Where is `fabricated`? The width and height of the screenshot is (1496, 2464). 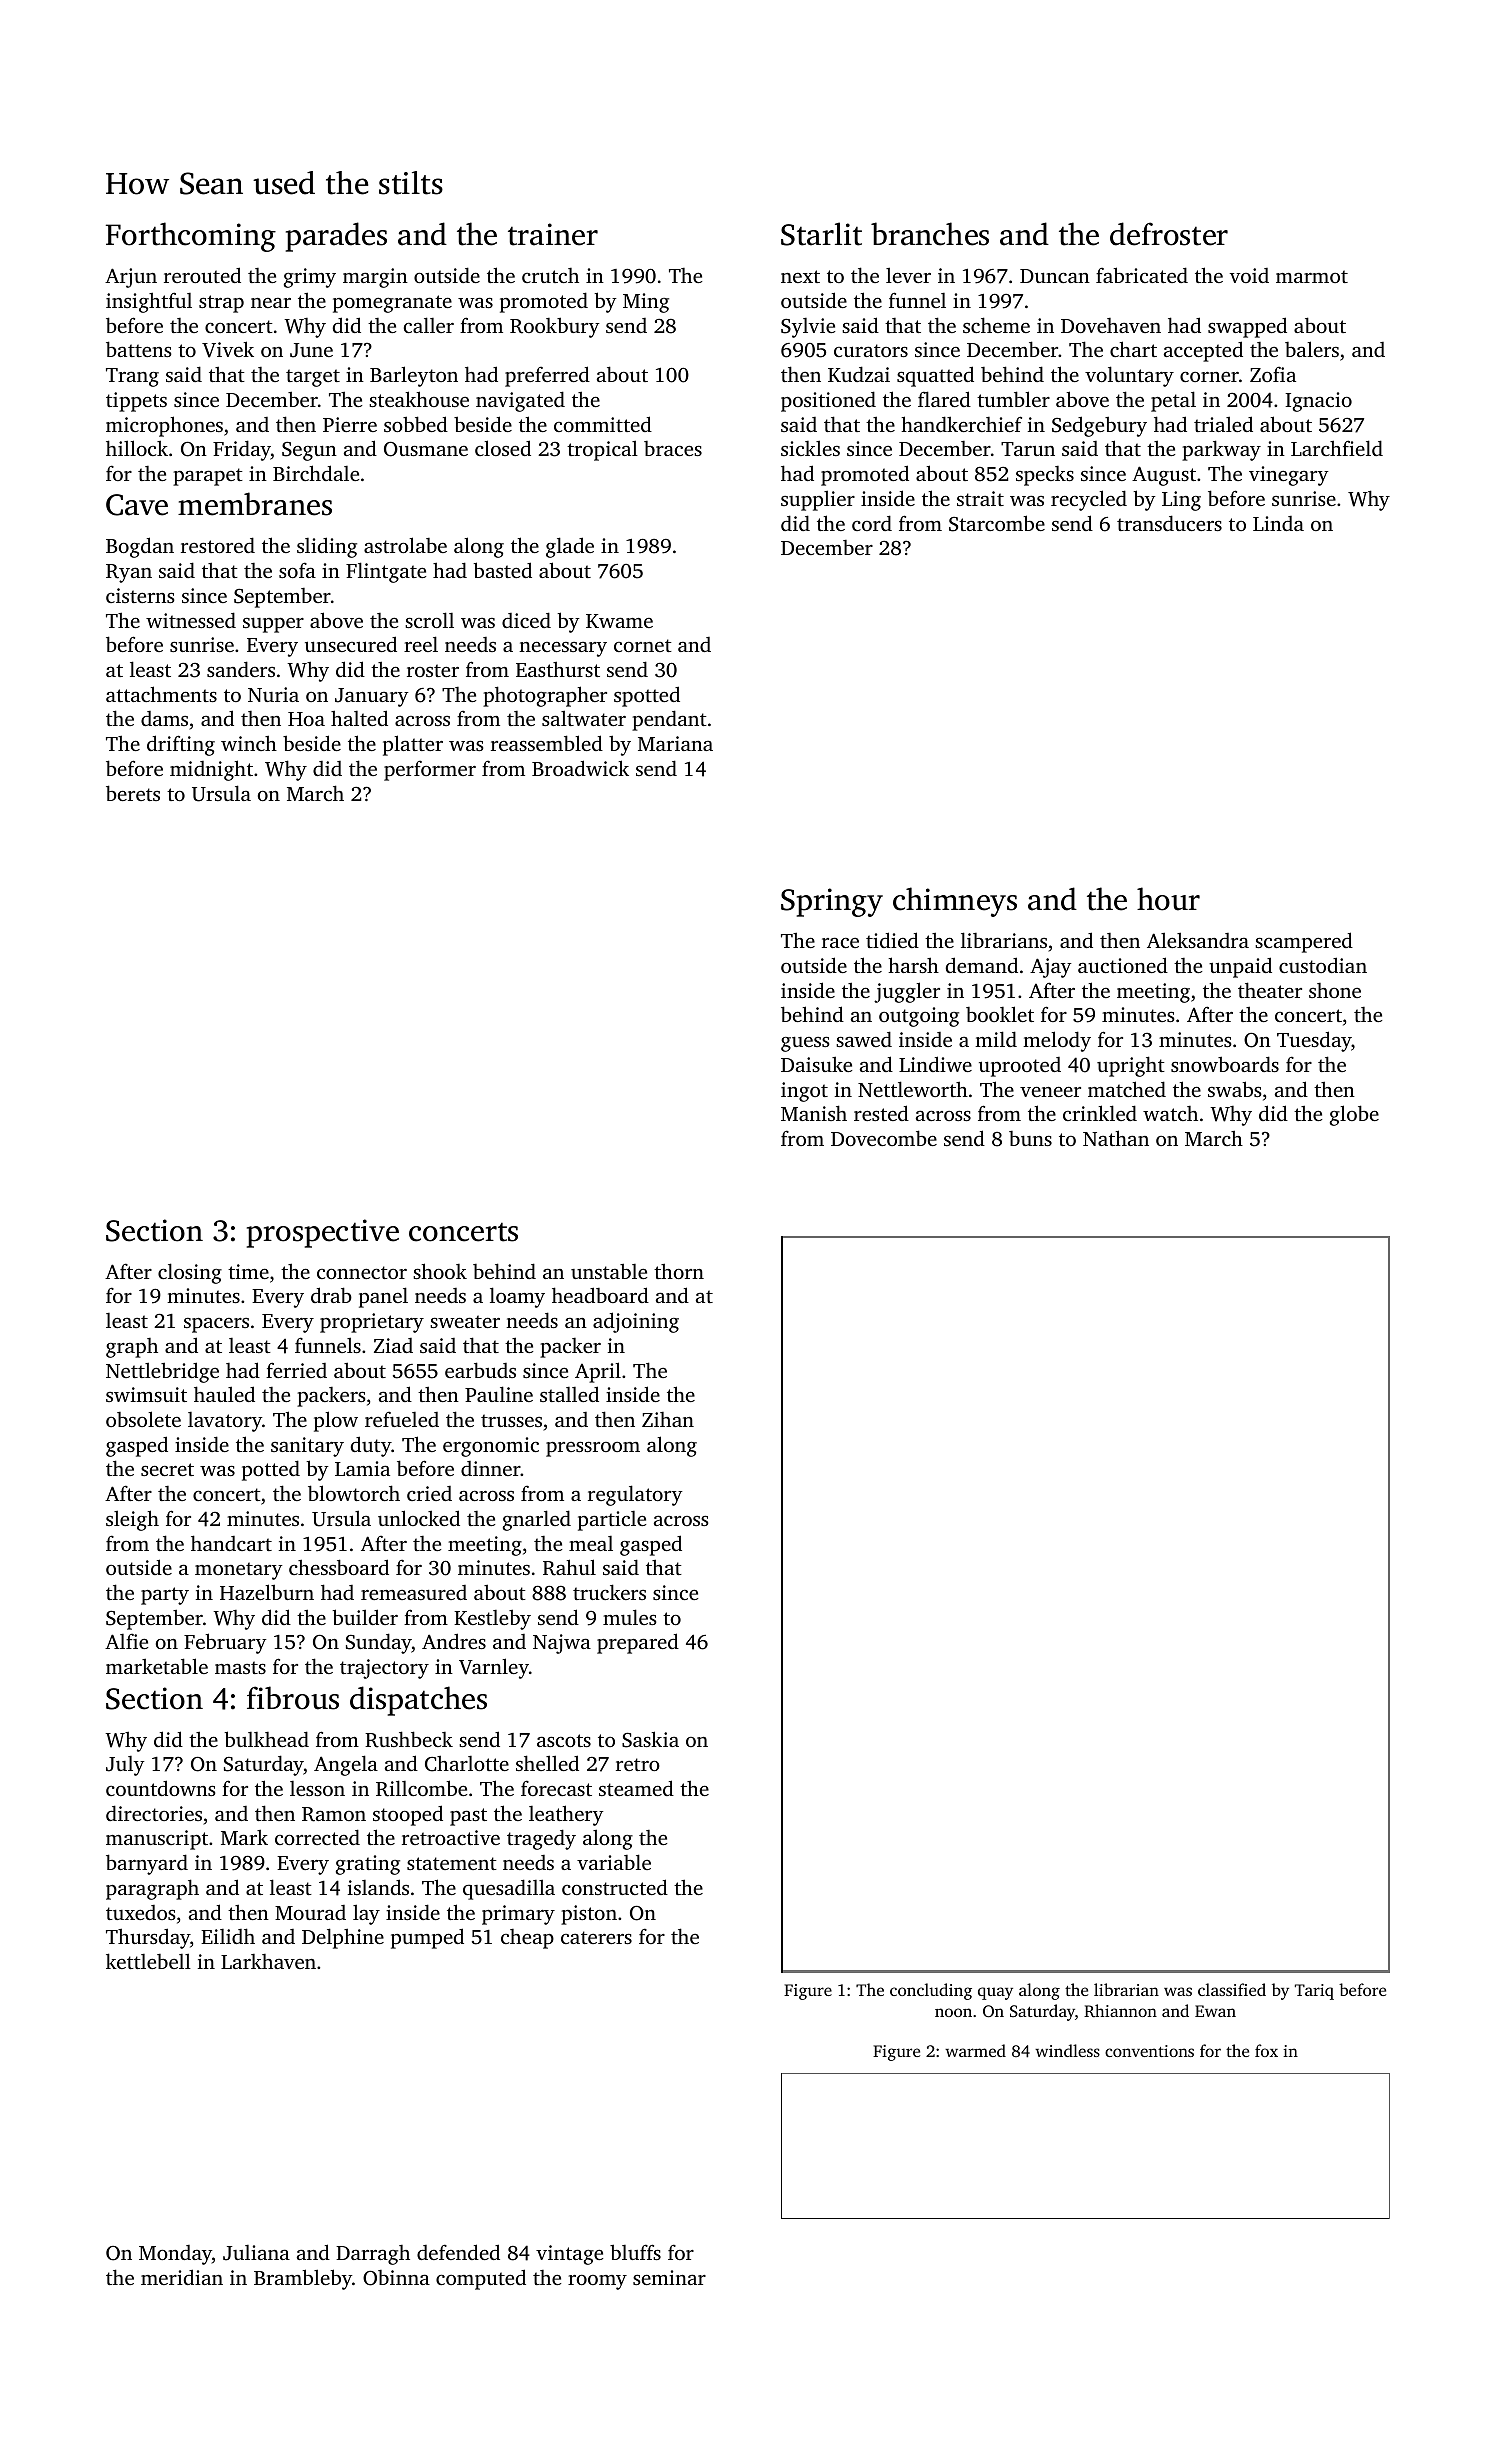 fabricated is located at coordinates (1142, 275).
